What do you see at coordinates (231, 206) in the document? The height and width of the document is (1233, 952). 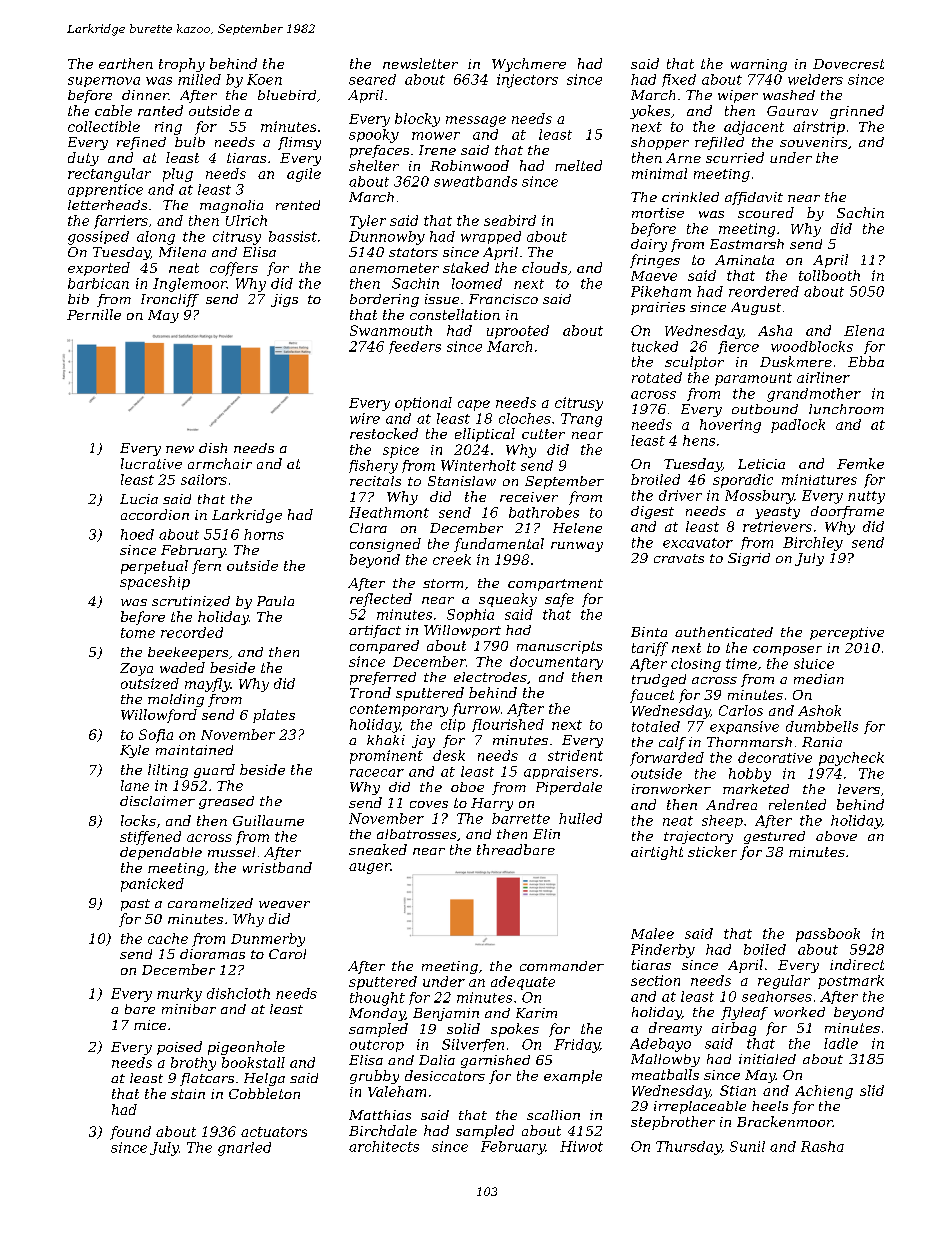 I see `magnolia` at bounding box center [231, 206].
